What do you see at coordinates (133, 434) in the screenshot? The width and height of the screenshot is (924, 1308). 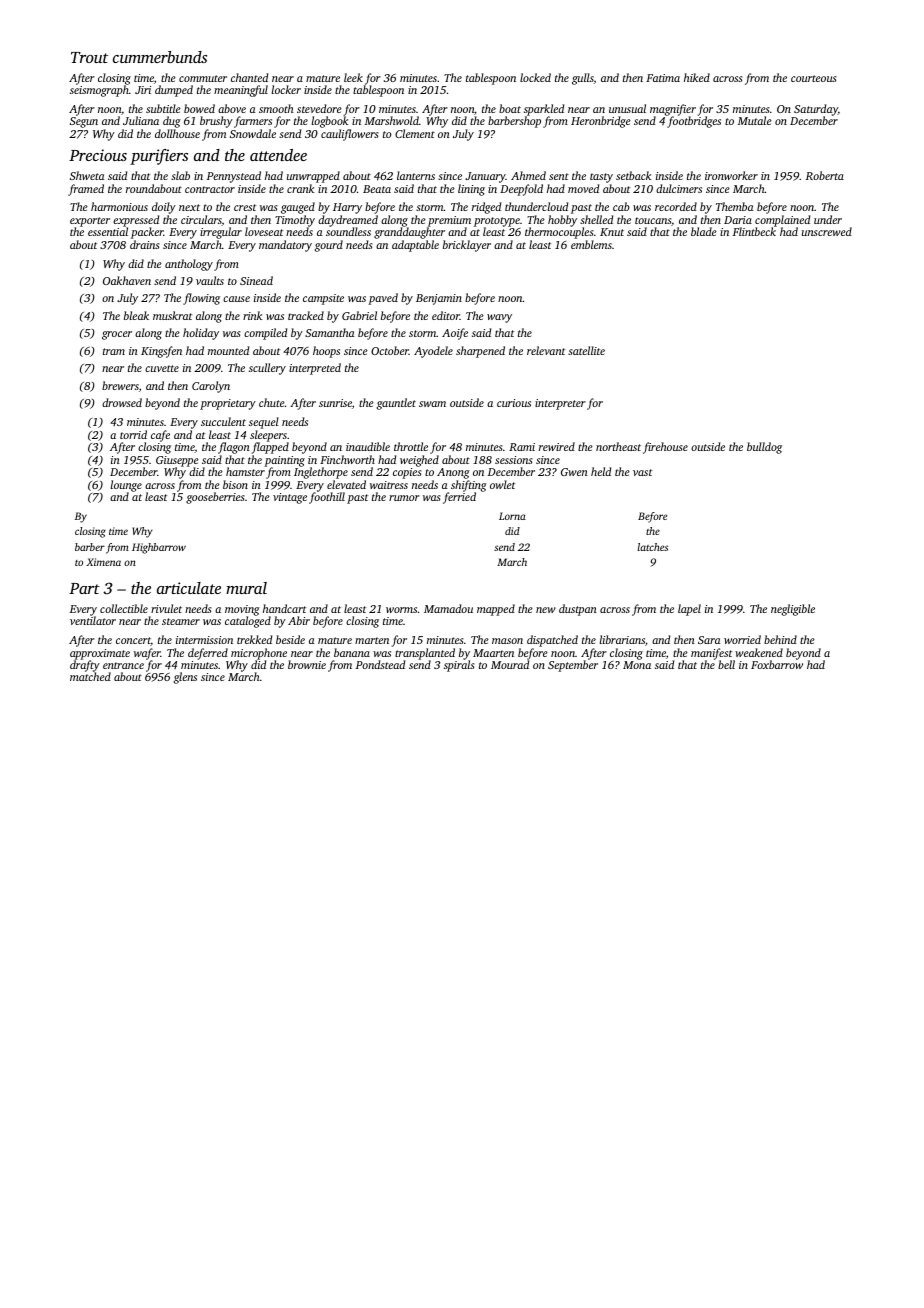 I see `torrid` at bounding box center [133, 434].
